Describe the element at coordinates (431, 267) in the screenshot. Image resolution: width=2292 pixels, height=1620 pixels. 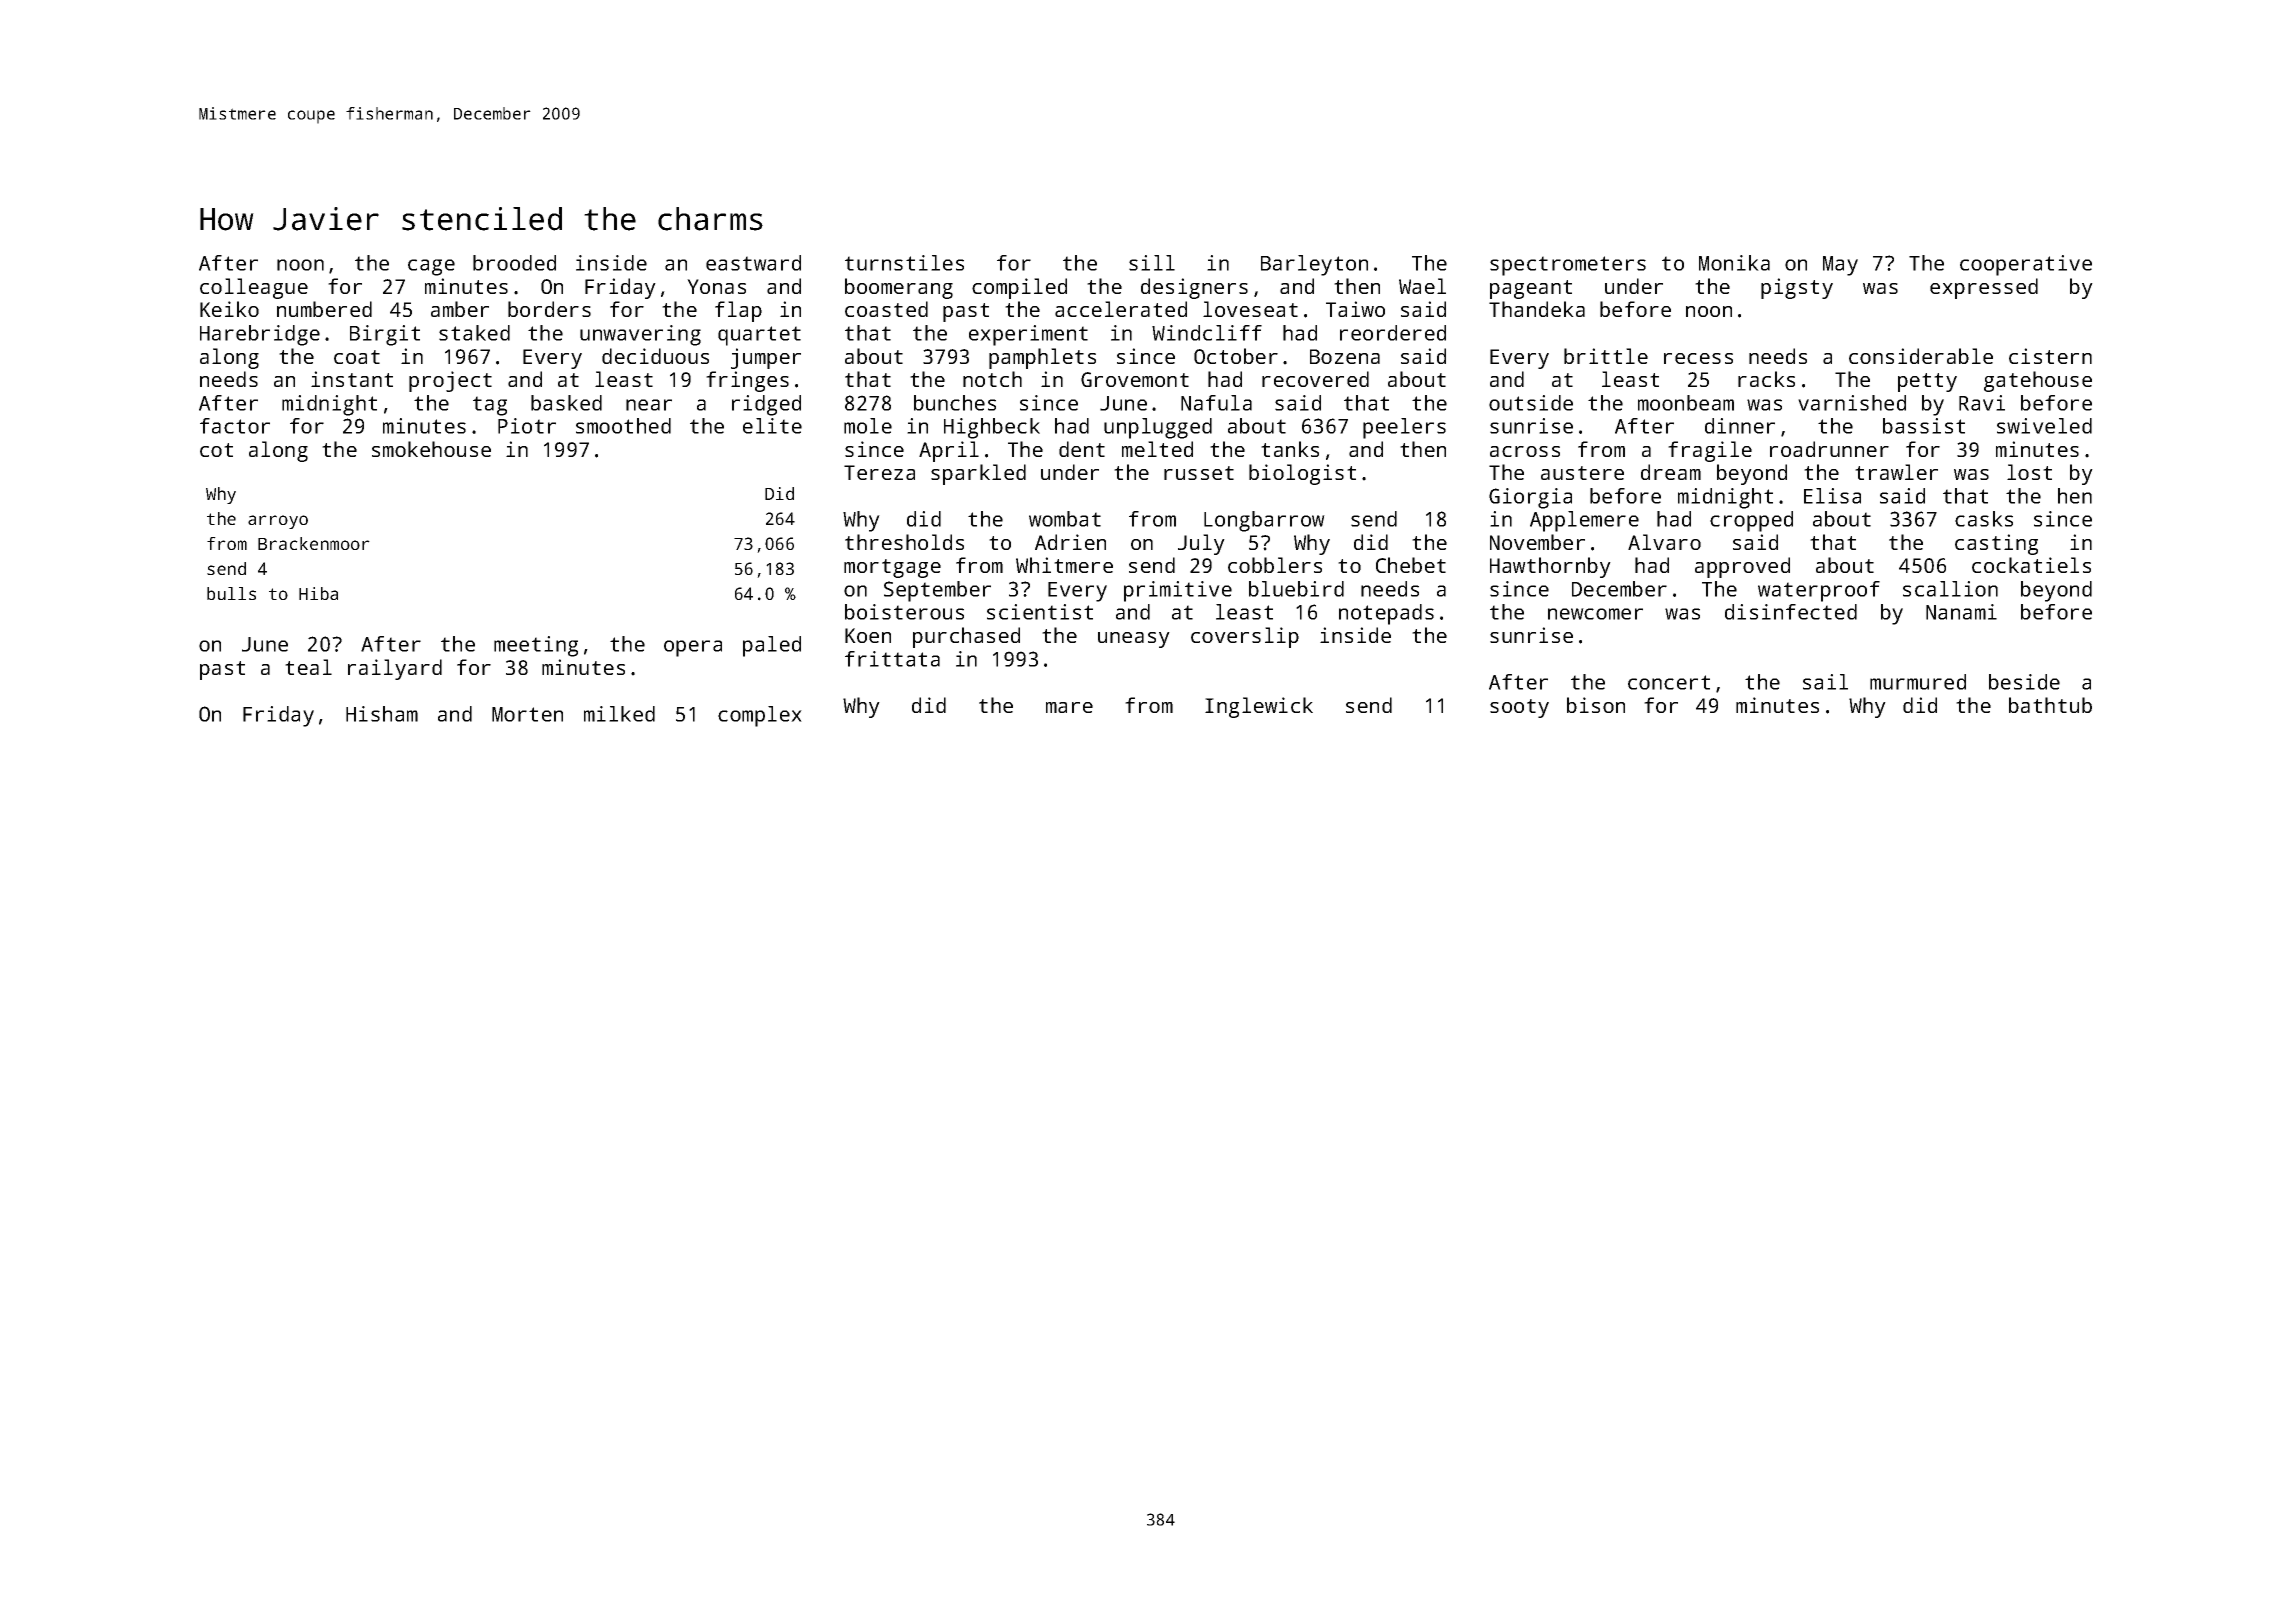
I see `cage` at that location.
